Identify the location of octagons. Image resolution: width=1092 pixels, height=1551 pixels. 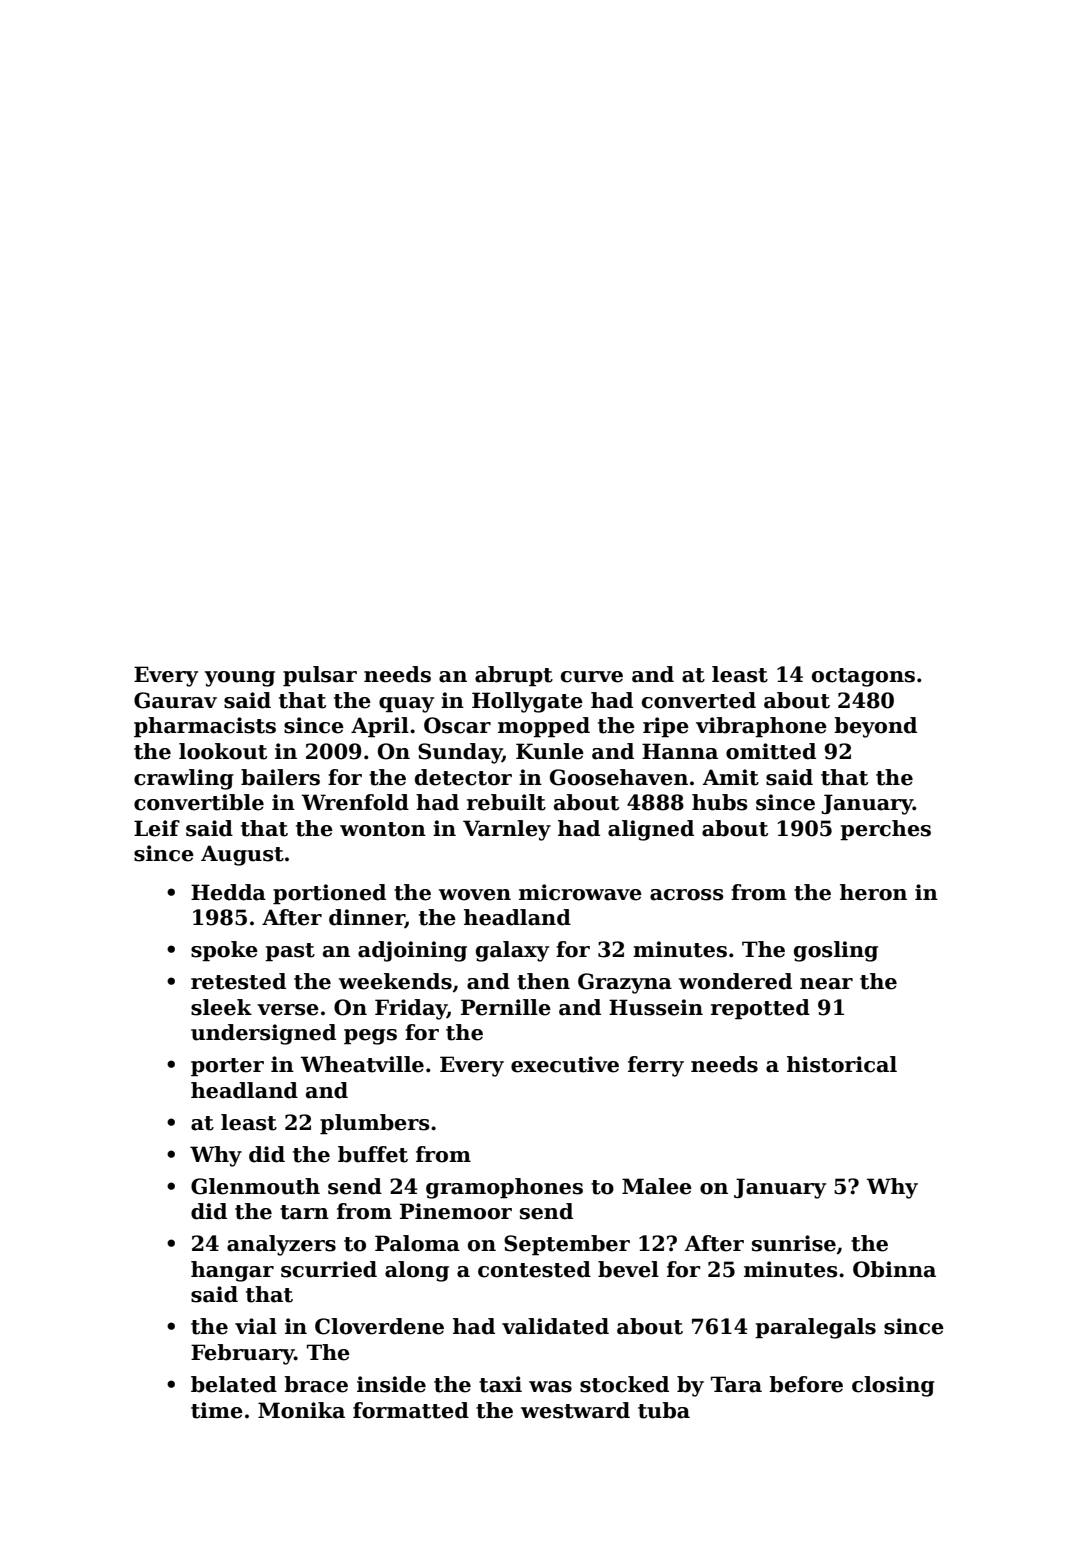
(863, 677).
